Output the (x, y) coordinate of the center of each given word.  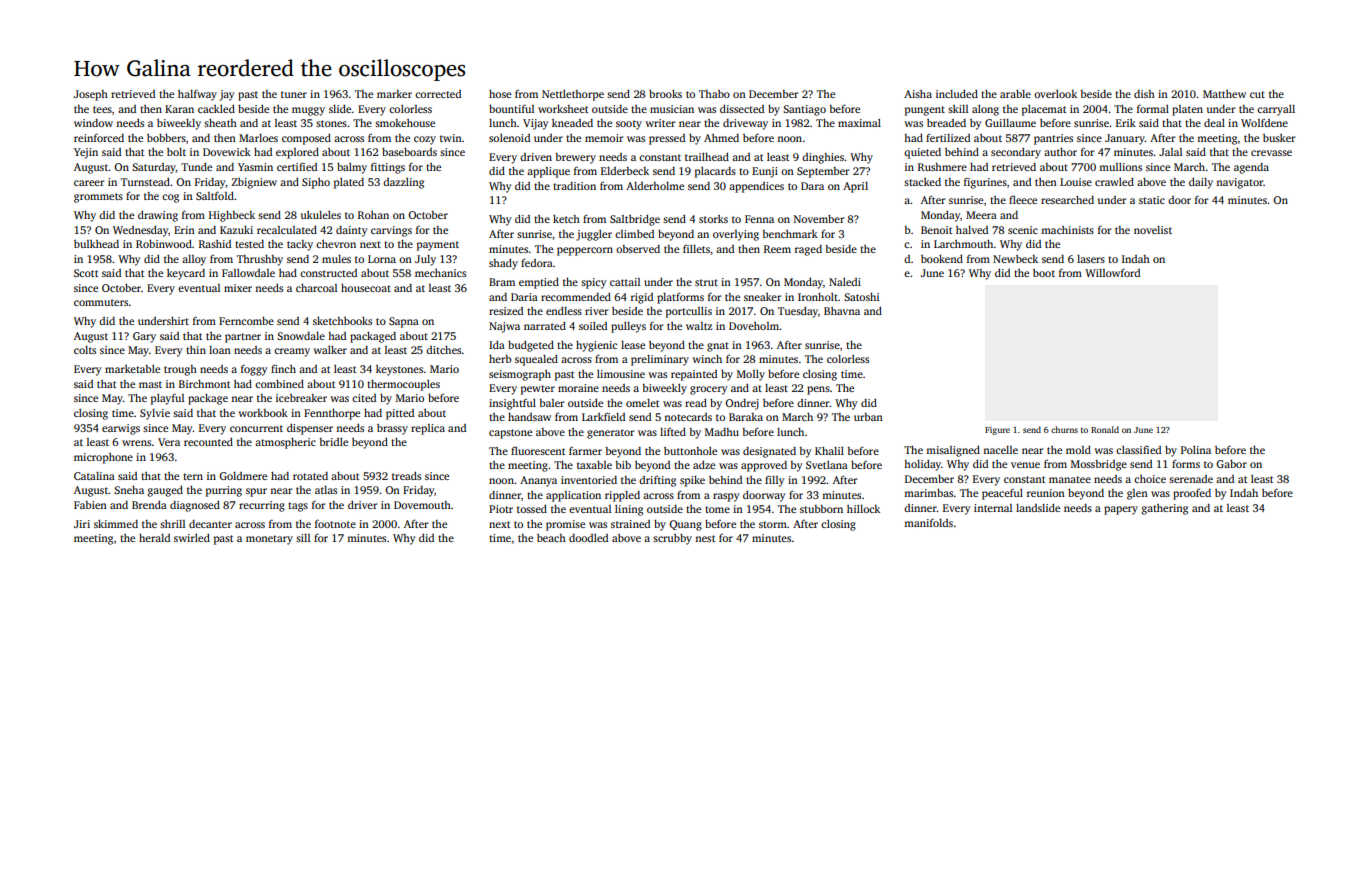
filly (774, 481)
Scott (86, 273)
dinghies (823, 158)
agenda (1251, 168)
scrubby (672, 539)
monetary (269, 540)
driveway (745, 124)
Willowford (1112, 272)
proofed (1192, 494)
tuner (294, 94)
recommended (576, 297)
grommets (98, 198)
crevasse (1271, 153)
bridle (333, 442)
